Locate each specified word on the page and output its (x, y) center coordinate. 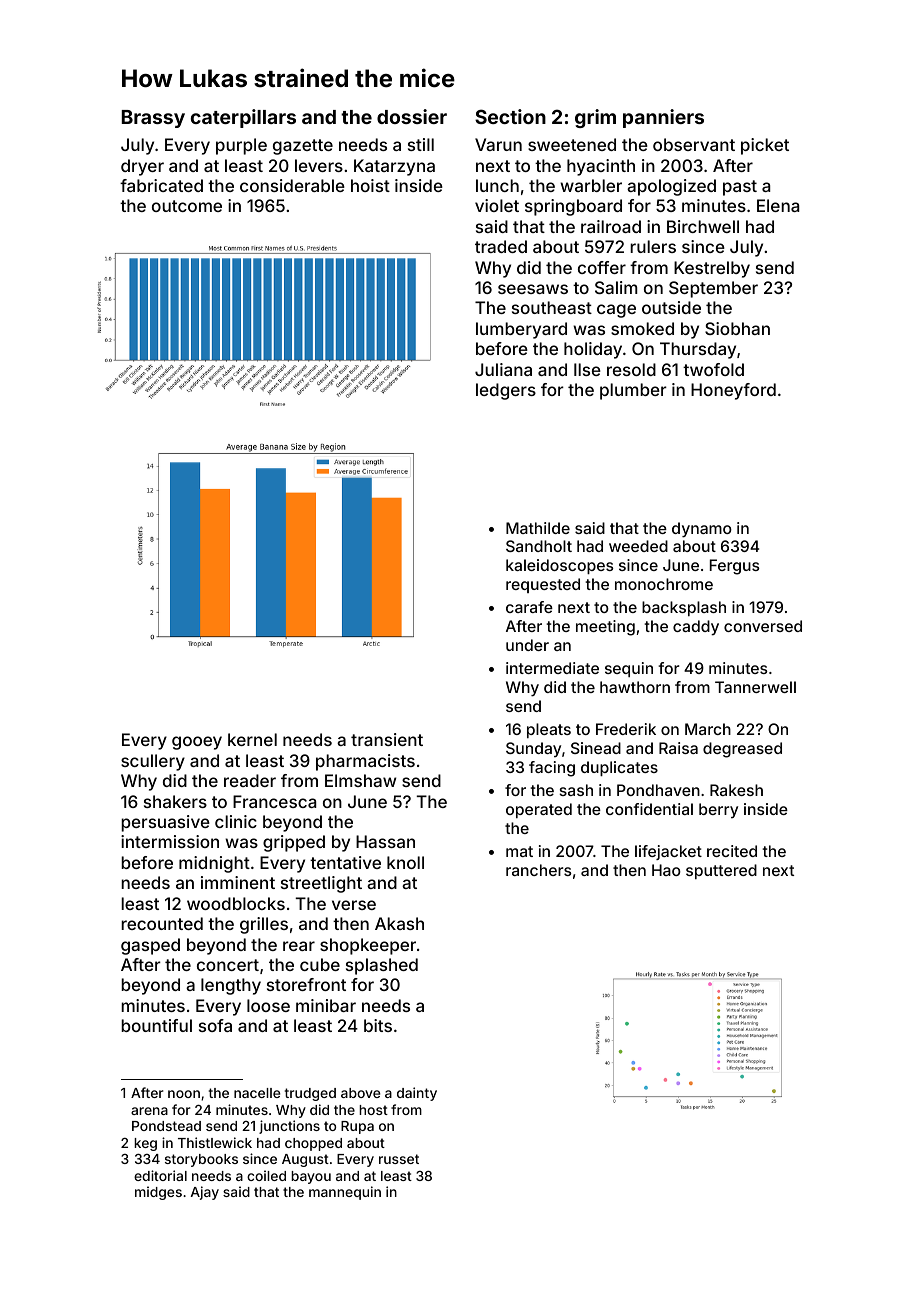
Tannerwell (755, 687)
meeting (605, 628)
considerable (292, 185)
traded (501, 246)
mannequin (345, 1193)
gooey (197, 743)
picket (765, 146)
